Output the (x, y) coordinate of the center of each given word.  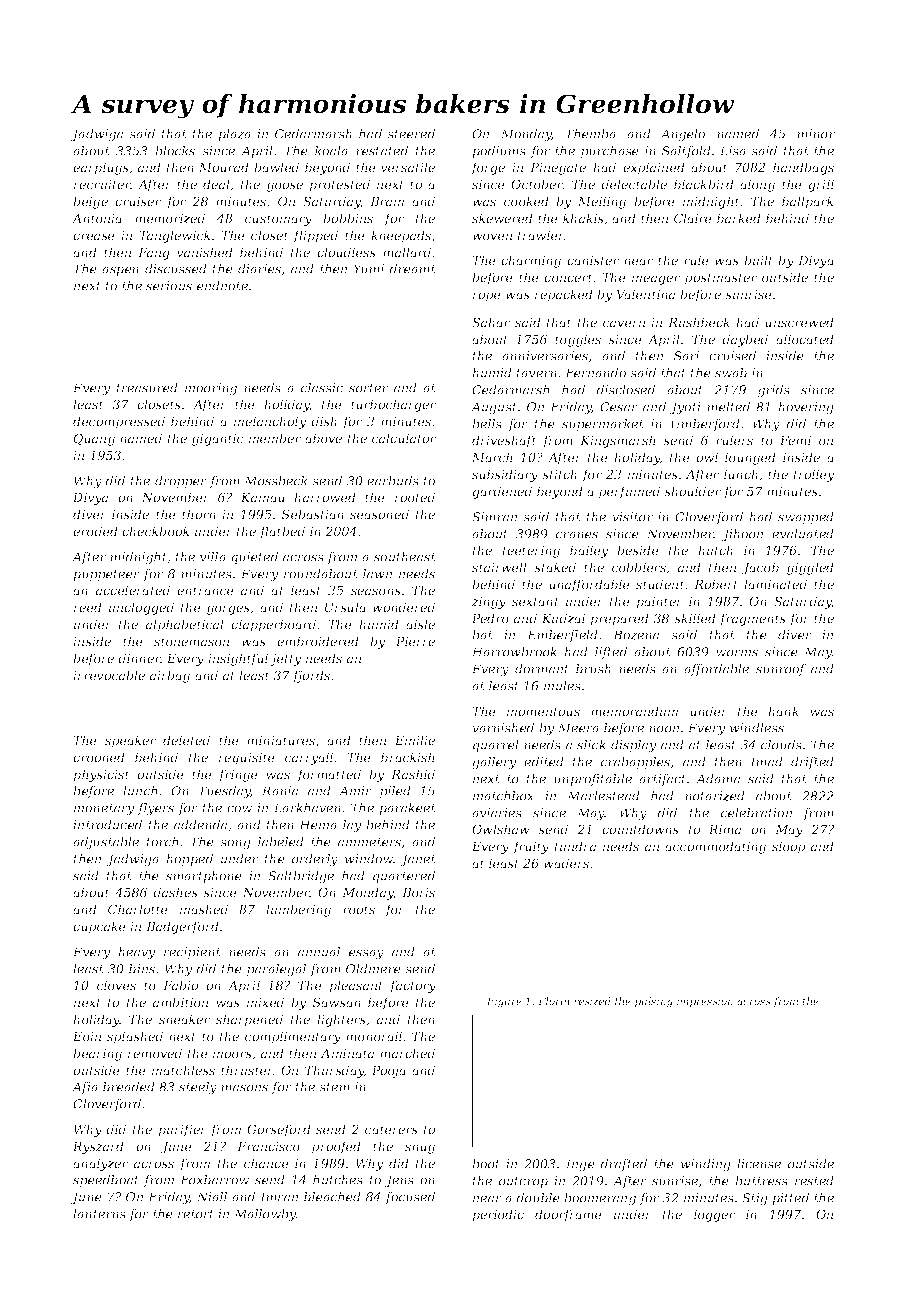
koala (331, 151)
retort (196, 1214)
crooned (99, 757)
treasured (147, 388)
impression (705, 1002)
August (494, 408)
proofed (336, 1147)
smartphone (204, 877)
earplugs (101, 168)
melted (728, 407)
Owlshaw (501, 829)
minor (816, 134)
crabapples (635, 763)
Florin (554, 1001)
